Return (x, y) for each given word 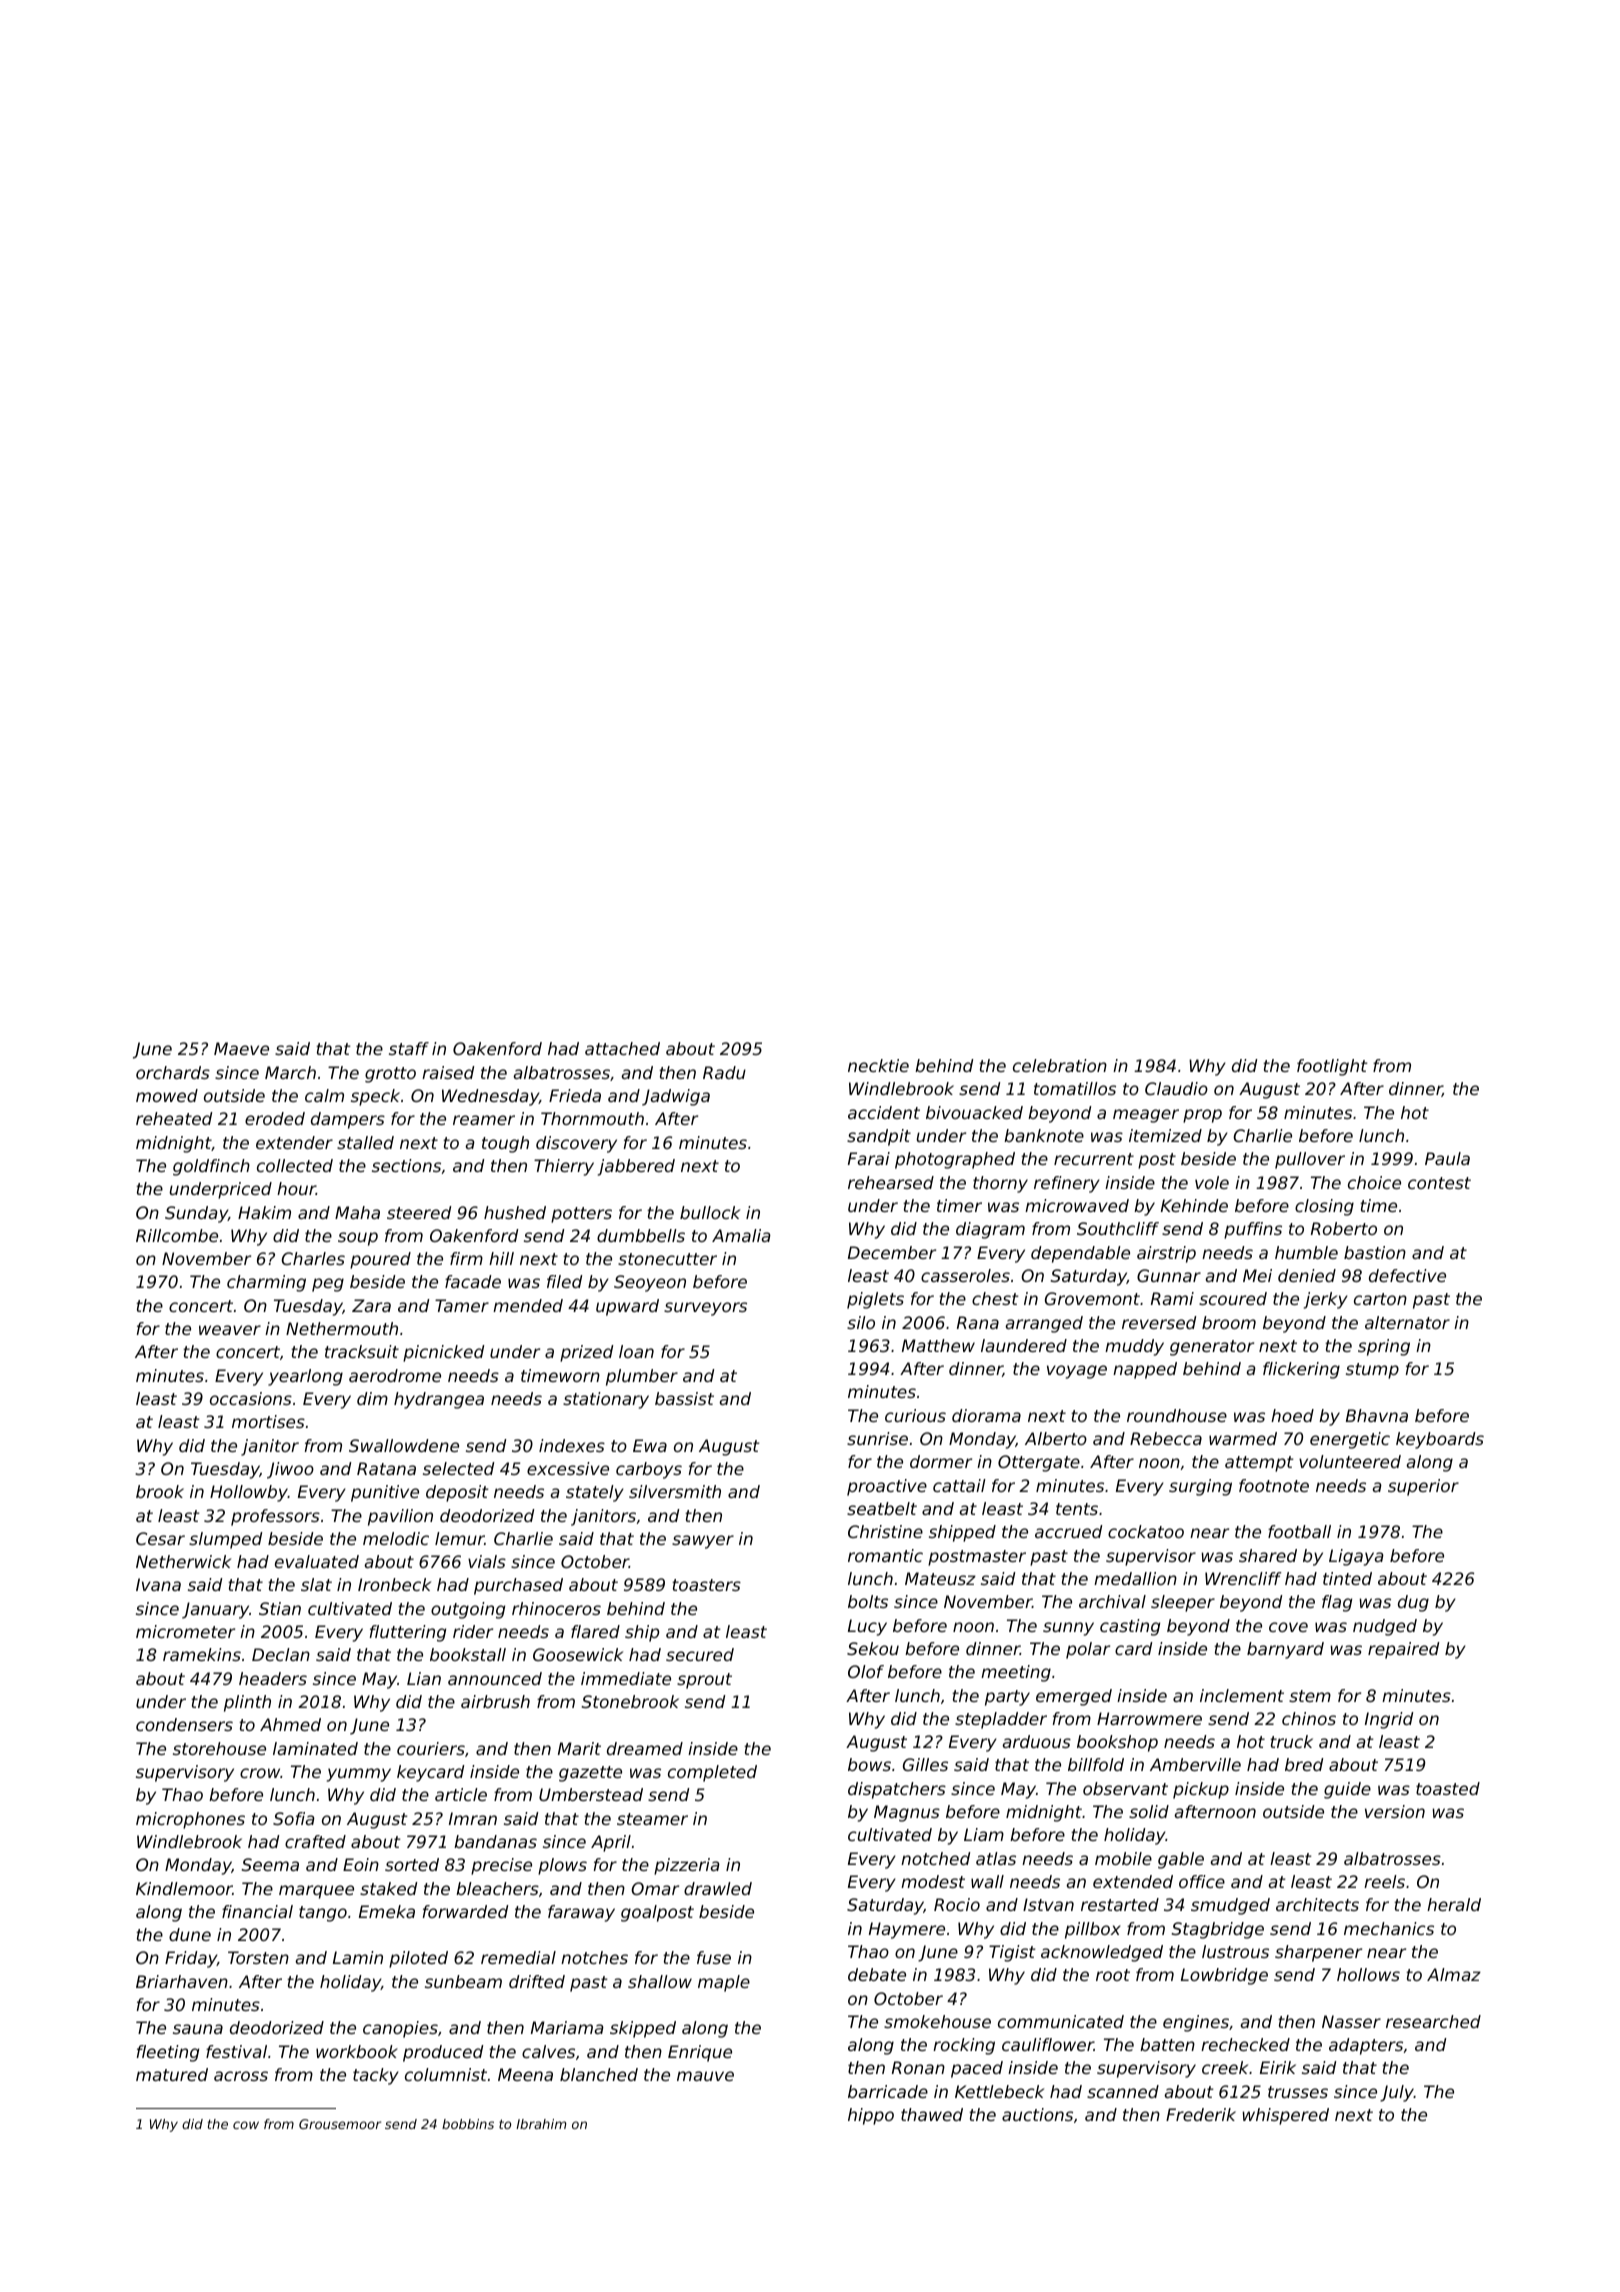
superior (1423, 1487)
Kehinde (1194, 1205)
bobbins (468, 2124)
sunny (1068, 1629)
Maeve (241, 1048)
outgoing (468, 1610)
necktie (878, 1065)
